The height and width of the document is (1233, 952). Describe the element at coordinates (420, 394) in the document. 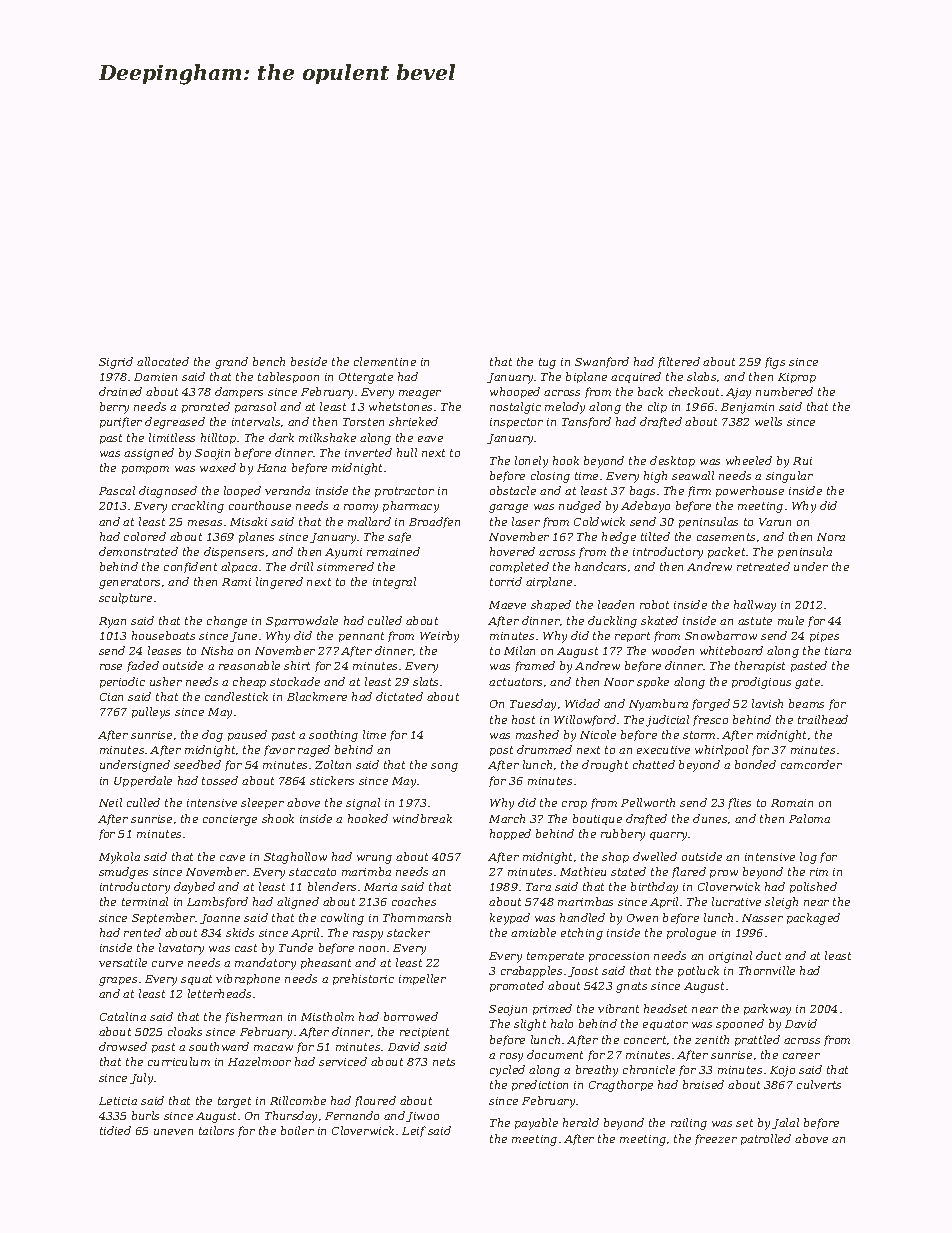

I see `meager` at that location.
